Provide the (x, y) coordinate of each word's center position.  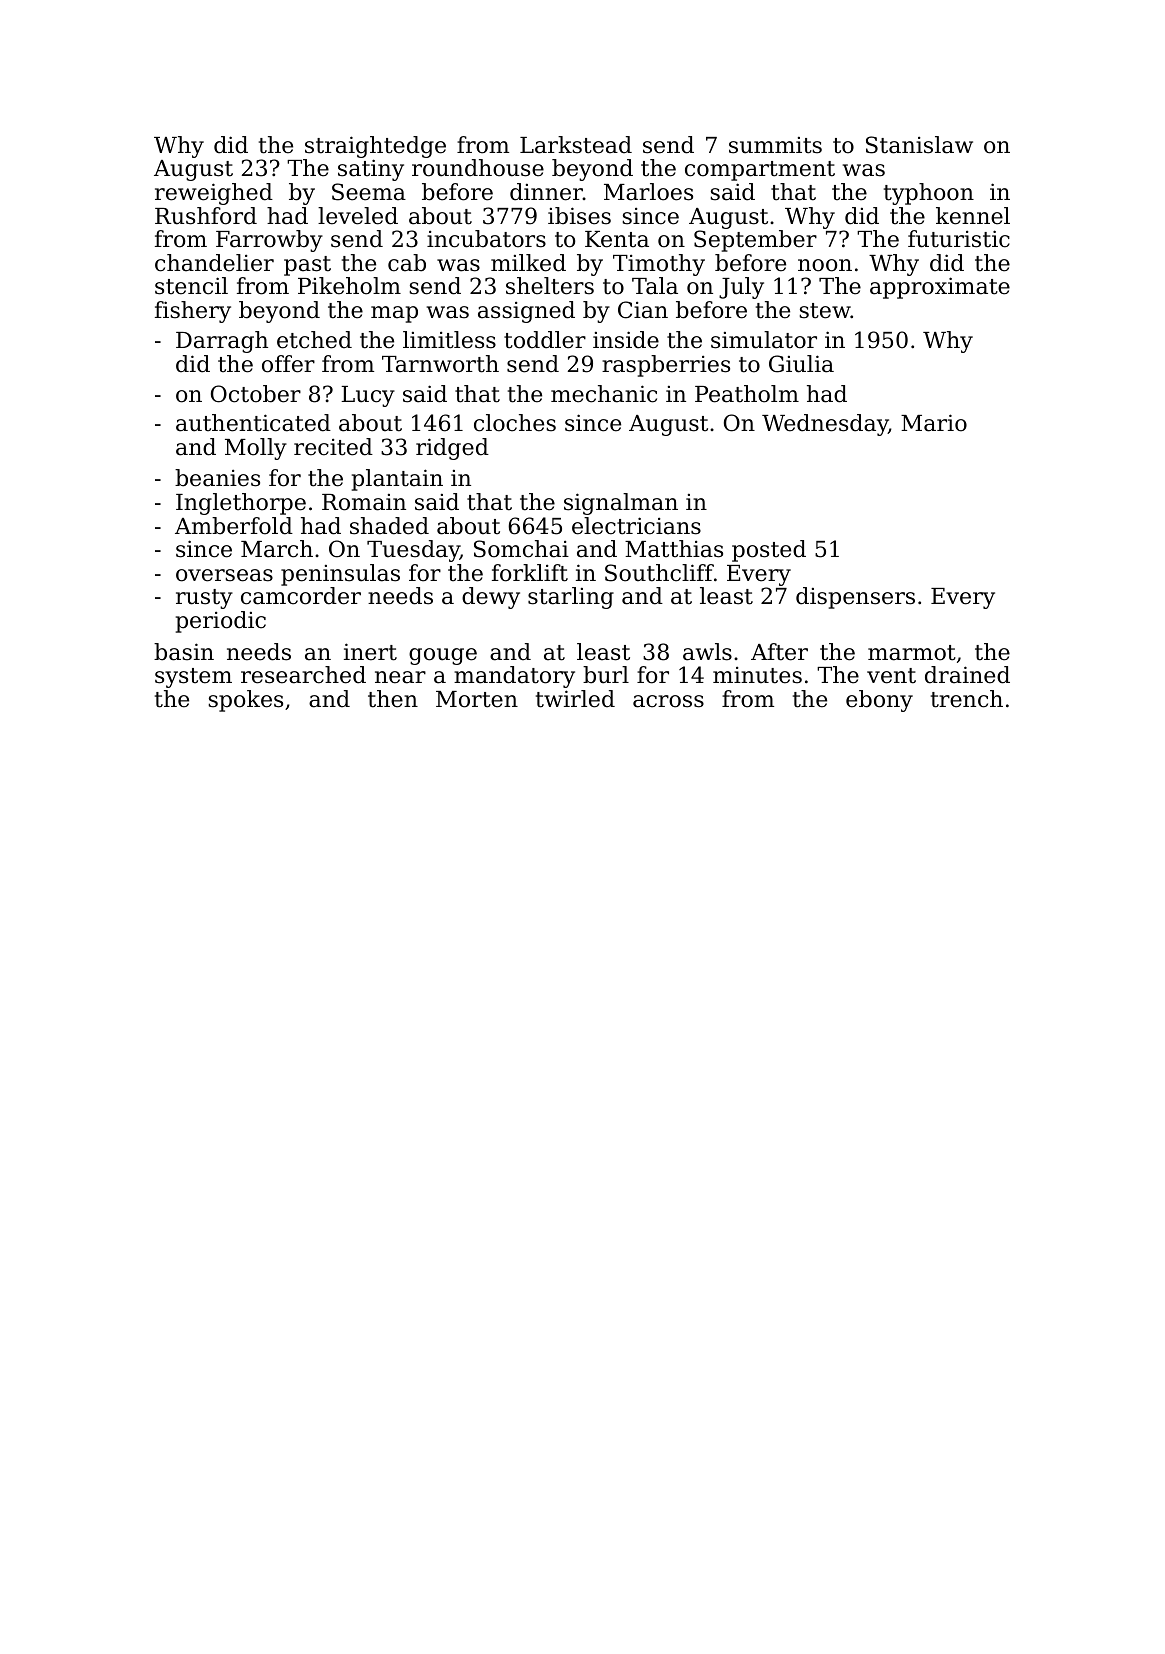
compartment (760, 171)
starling (571, 598)
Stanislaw (919, 145)
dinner (546, 192)
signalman (621, 504)
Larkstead (576, 145)
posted (769, 551)
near (400, 677)
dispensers (855, 598)
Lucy (368, 396)
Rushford (206, 216)
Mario (934, 423)
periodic (221, 622)
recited (333, 447)
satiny (371, 170)
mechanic (604, 394)
